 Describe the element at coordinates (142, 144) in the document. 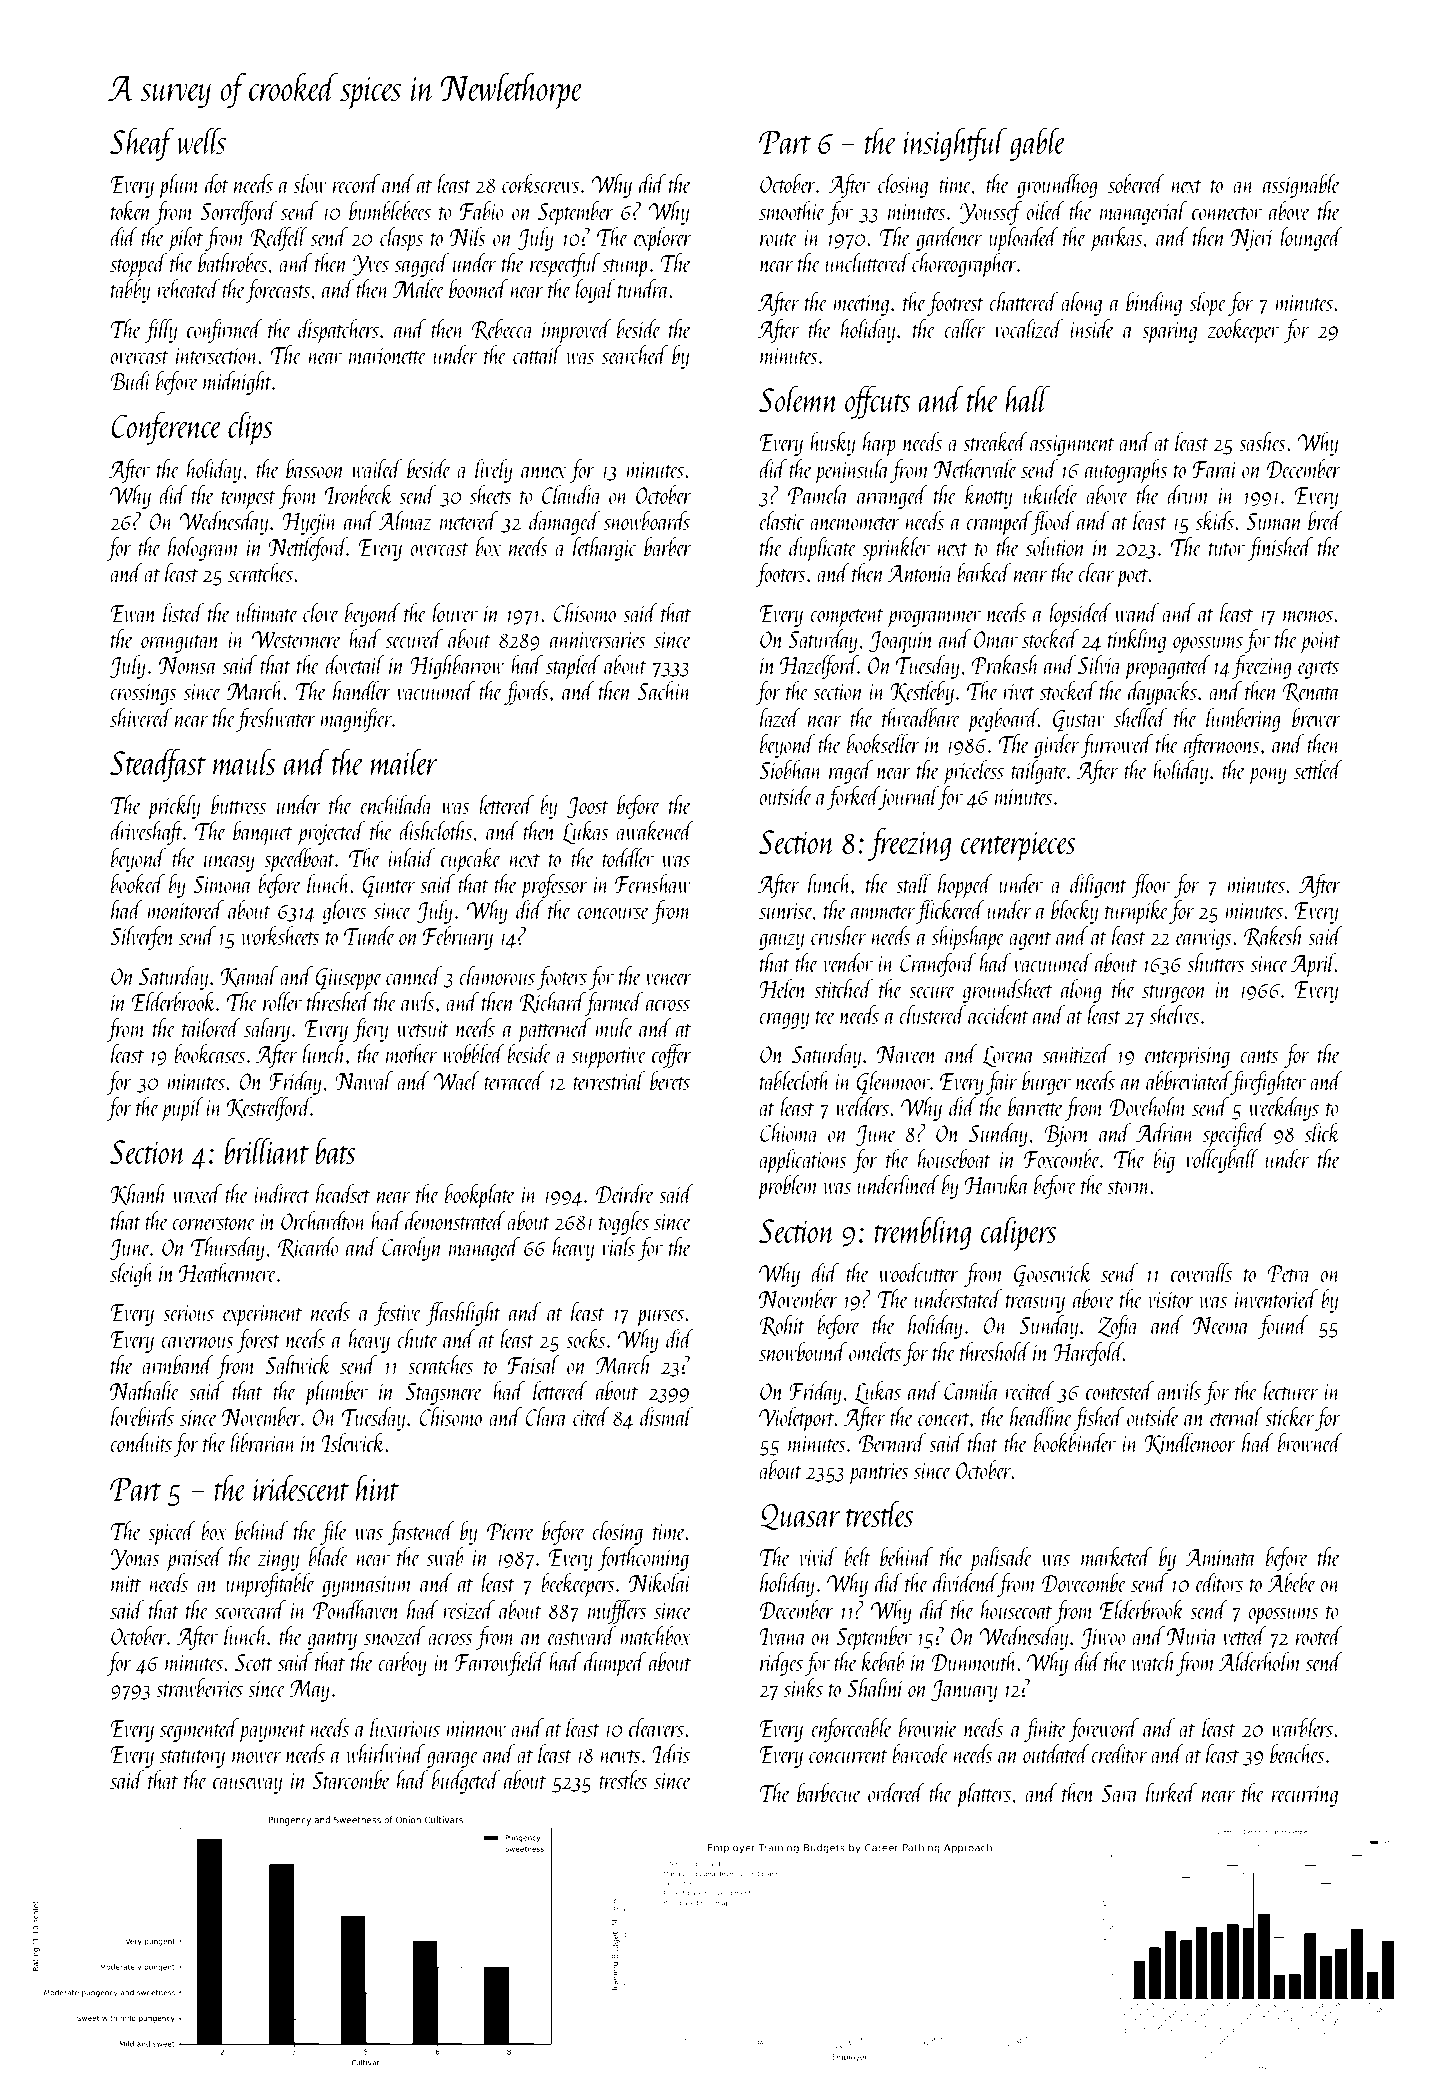

I see `Sheaf` at that location.
